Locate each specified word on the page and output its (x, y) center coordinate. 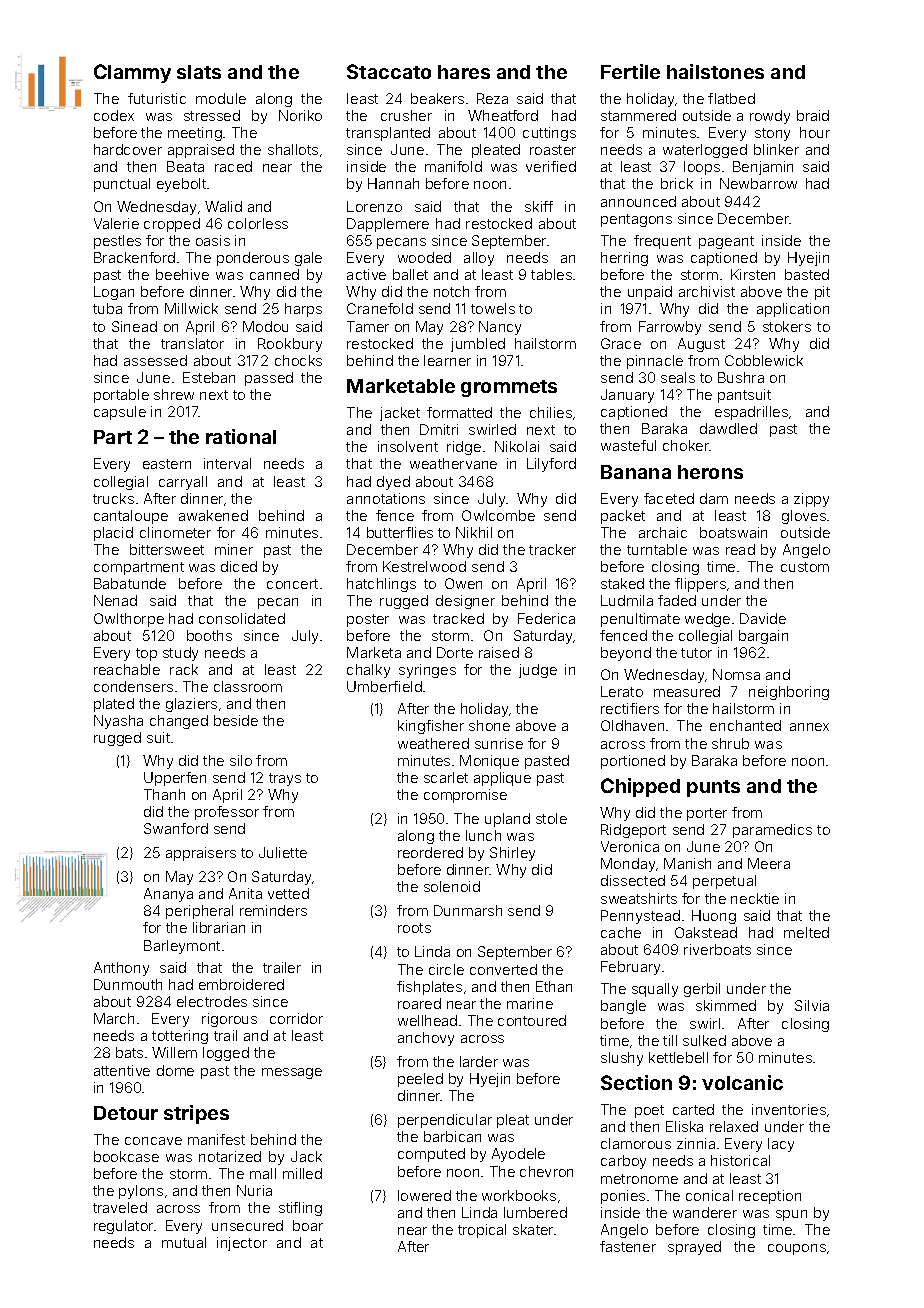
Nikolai (517, 446)
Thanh (164, 794)
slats (199, 72)
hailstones (715, 71)
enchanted (745, 725)
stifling (300, 1209)
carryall (183, 483)
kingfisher (431, 727)
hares (464, 72)
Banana (636, 472)
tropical (482, 1231)
